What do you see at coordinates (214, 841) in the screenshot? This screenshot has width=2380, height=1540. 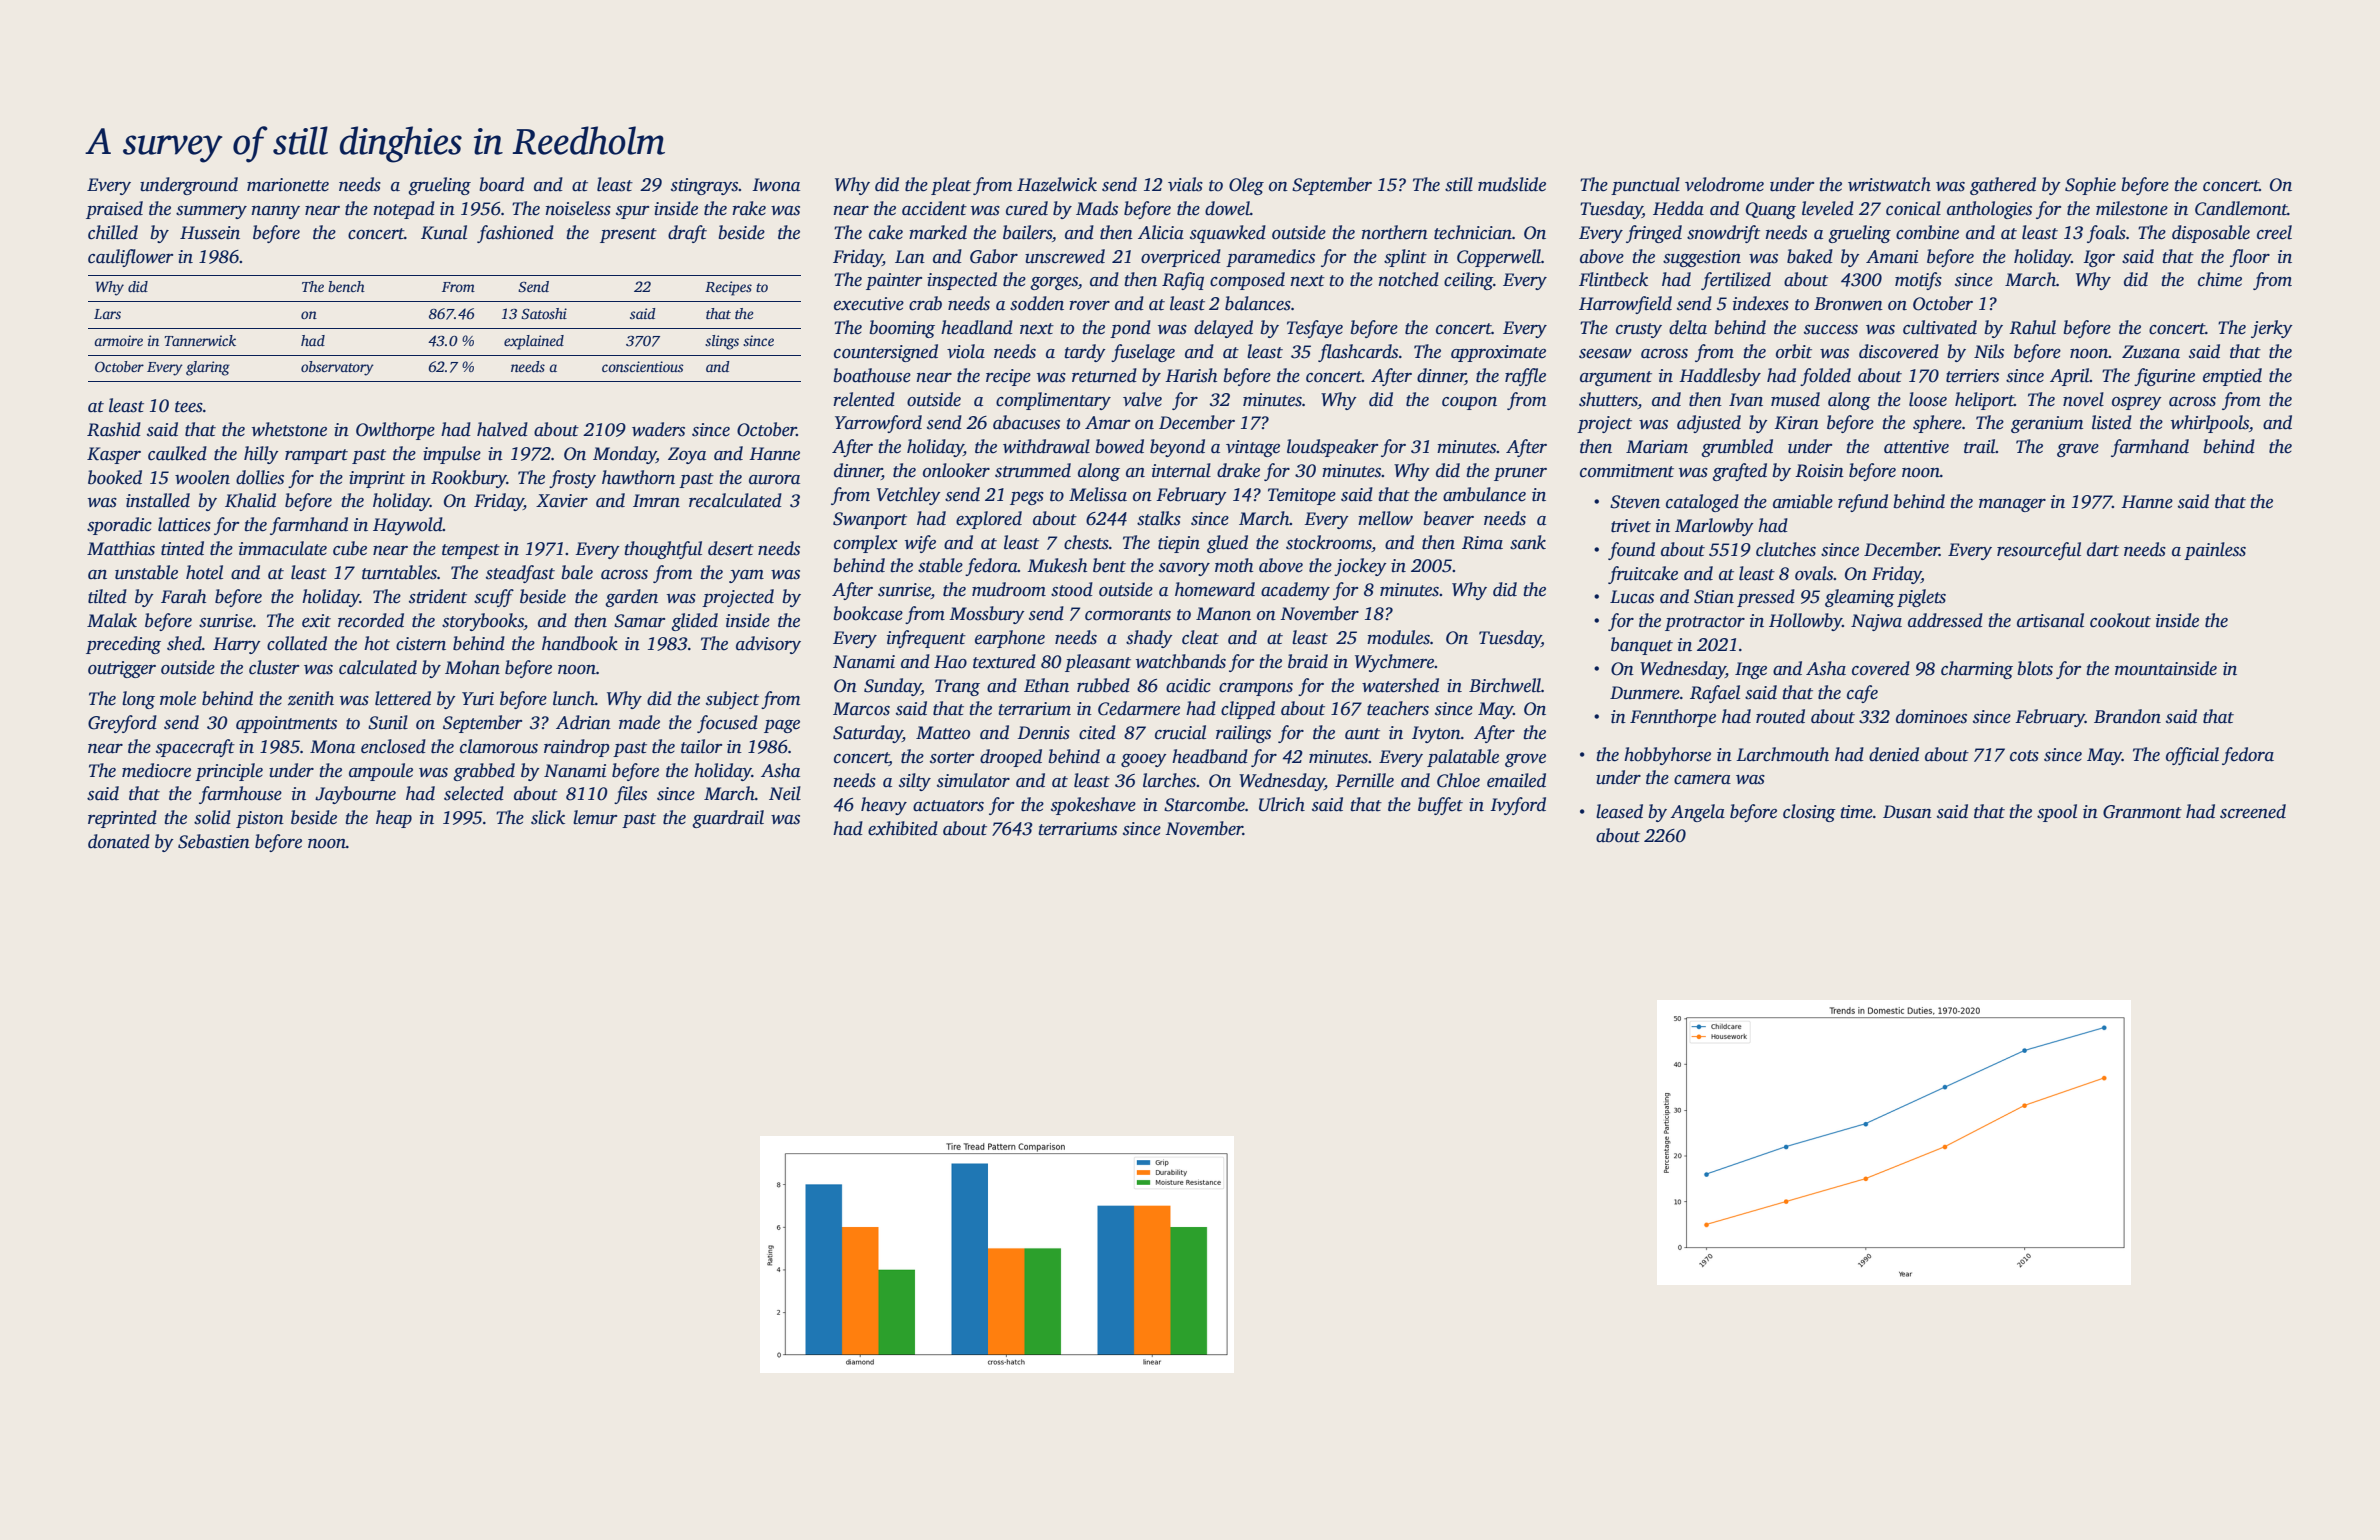 I see `Sebastien` at bounding box center [214, 841].
